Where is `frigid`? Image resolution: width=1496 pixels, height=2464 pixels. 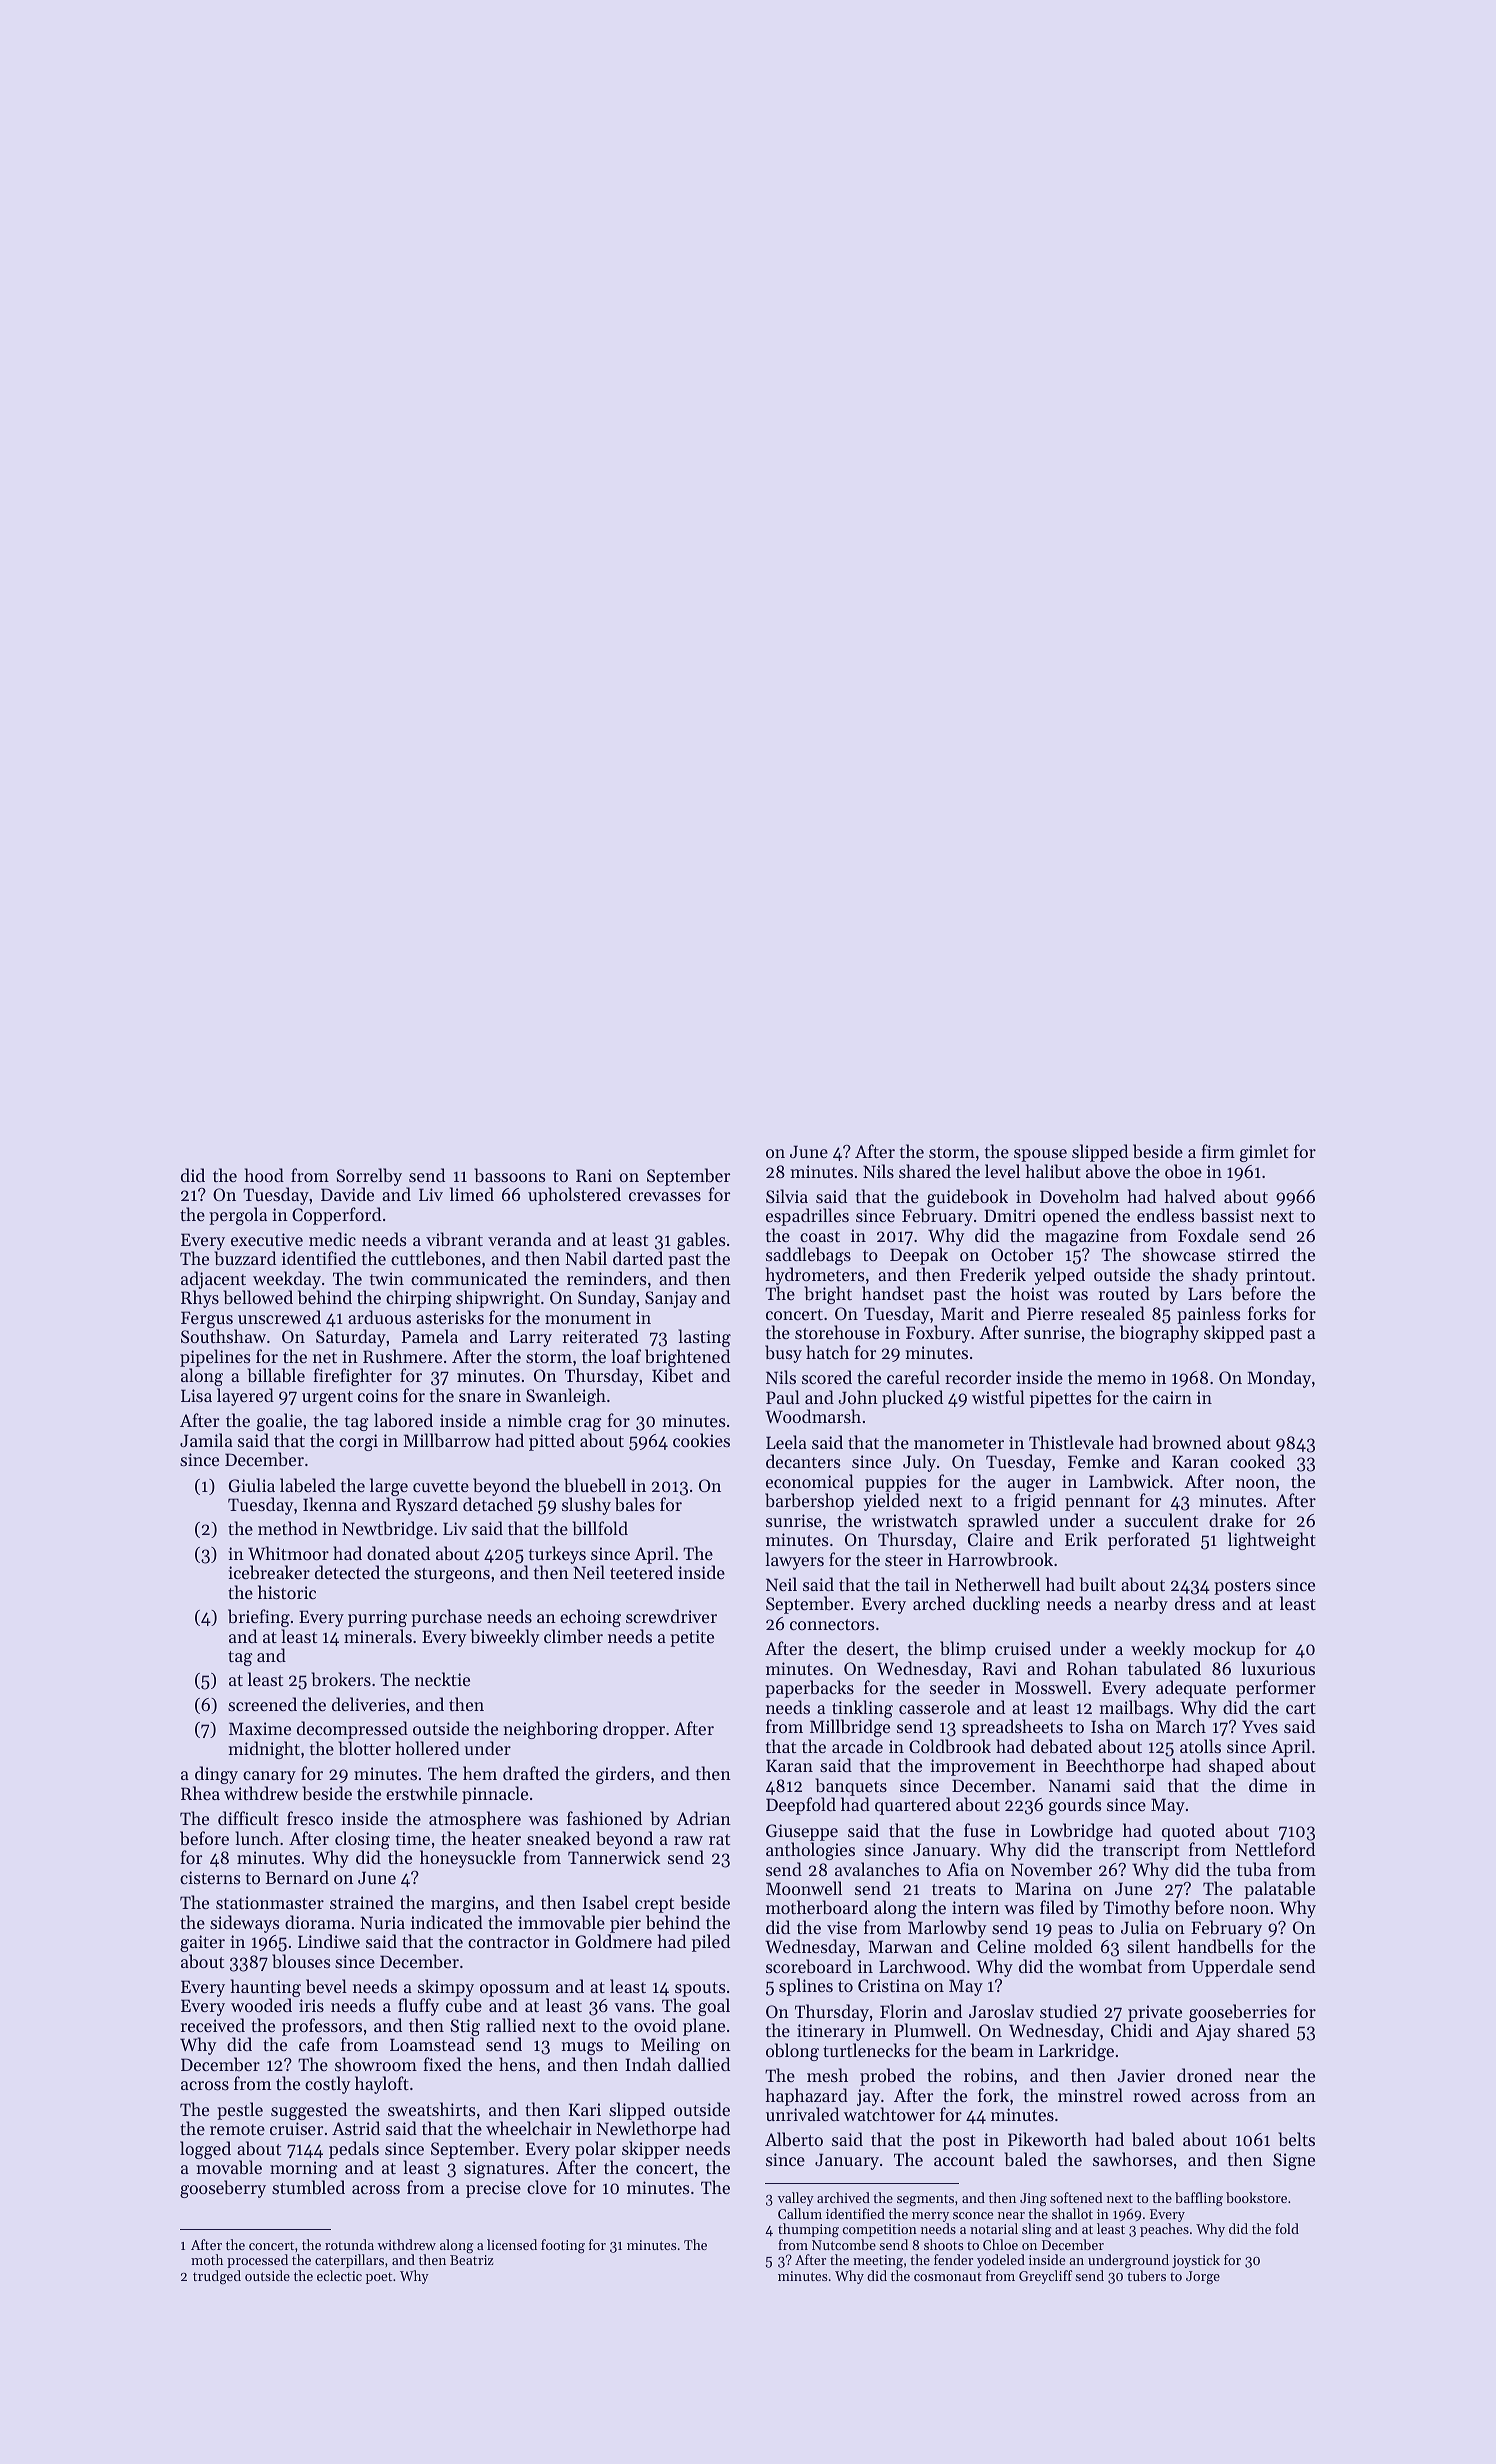
frigid is located at coordinates (1035, 1502).
